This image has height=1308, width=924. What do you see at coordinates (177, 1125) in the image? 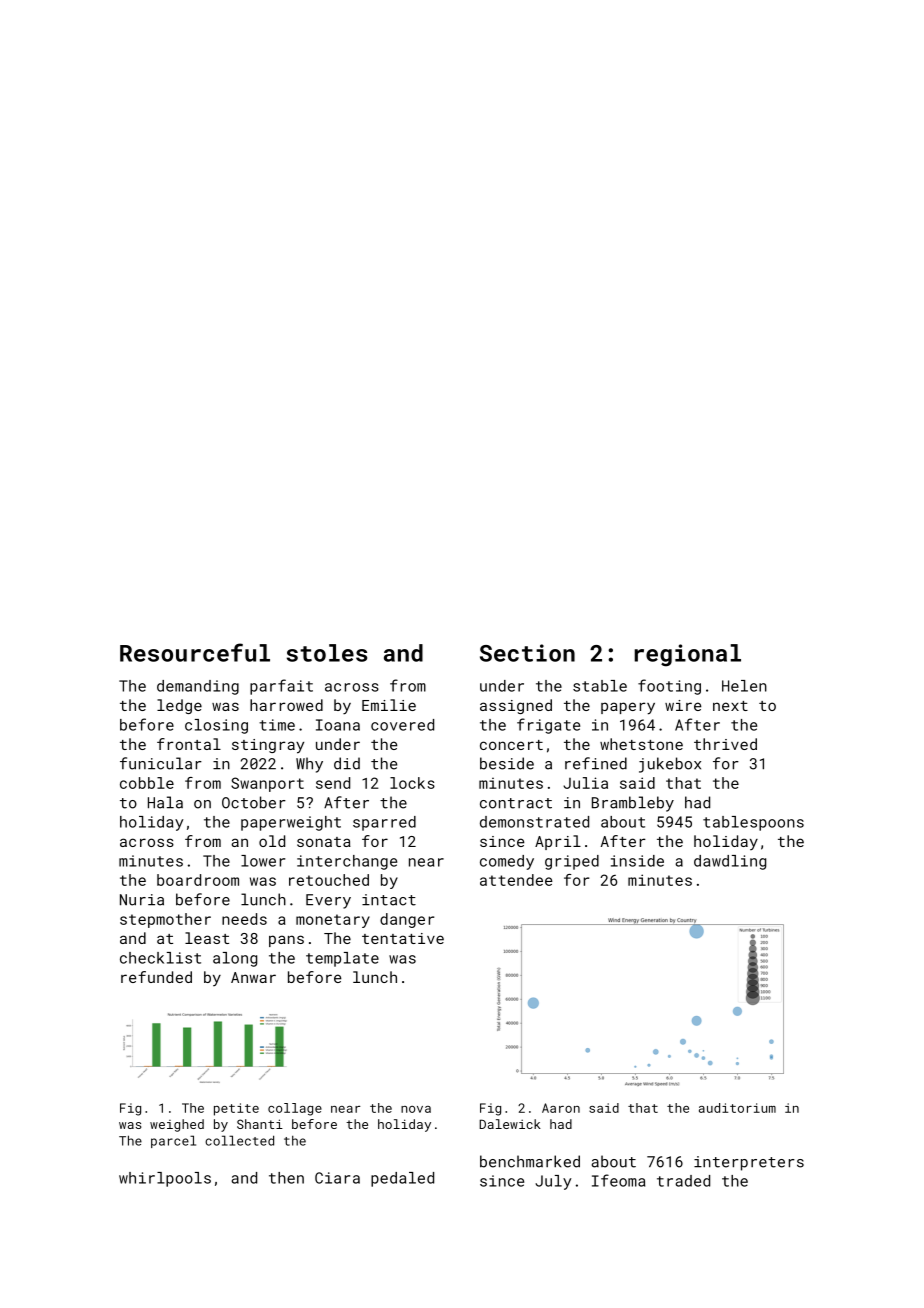
I see `weighed` at bounding box center [177, 1125].
